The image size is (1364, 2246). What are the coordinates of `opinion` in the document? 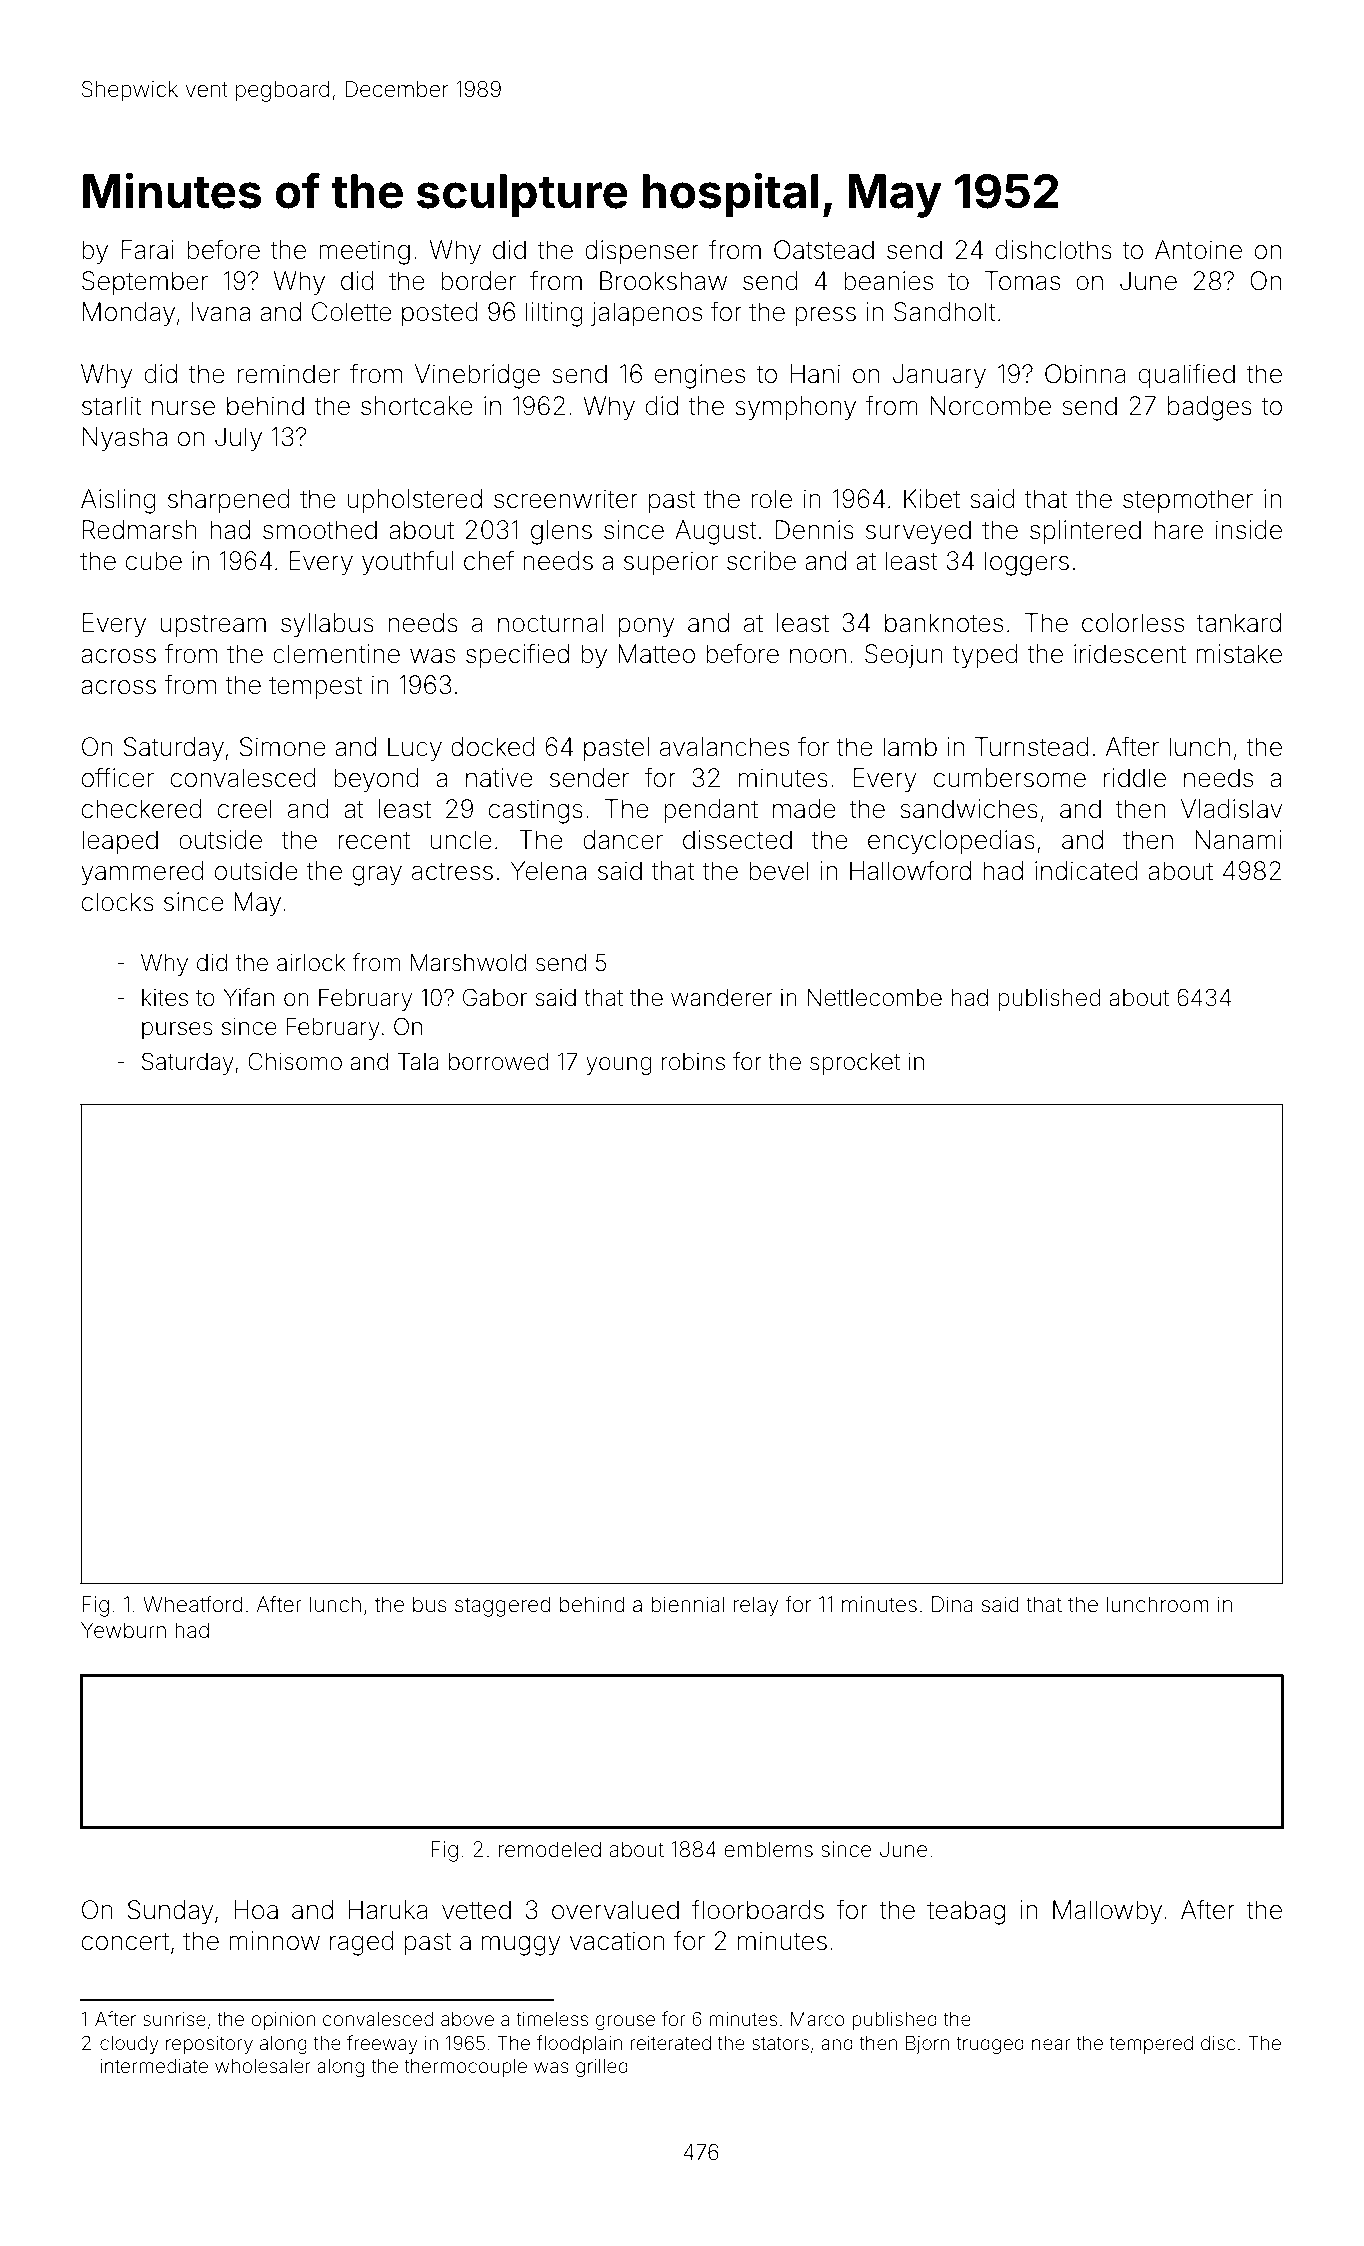 It's located at (283, 2021).
